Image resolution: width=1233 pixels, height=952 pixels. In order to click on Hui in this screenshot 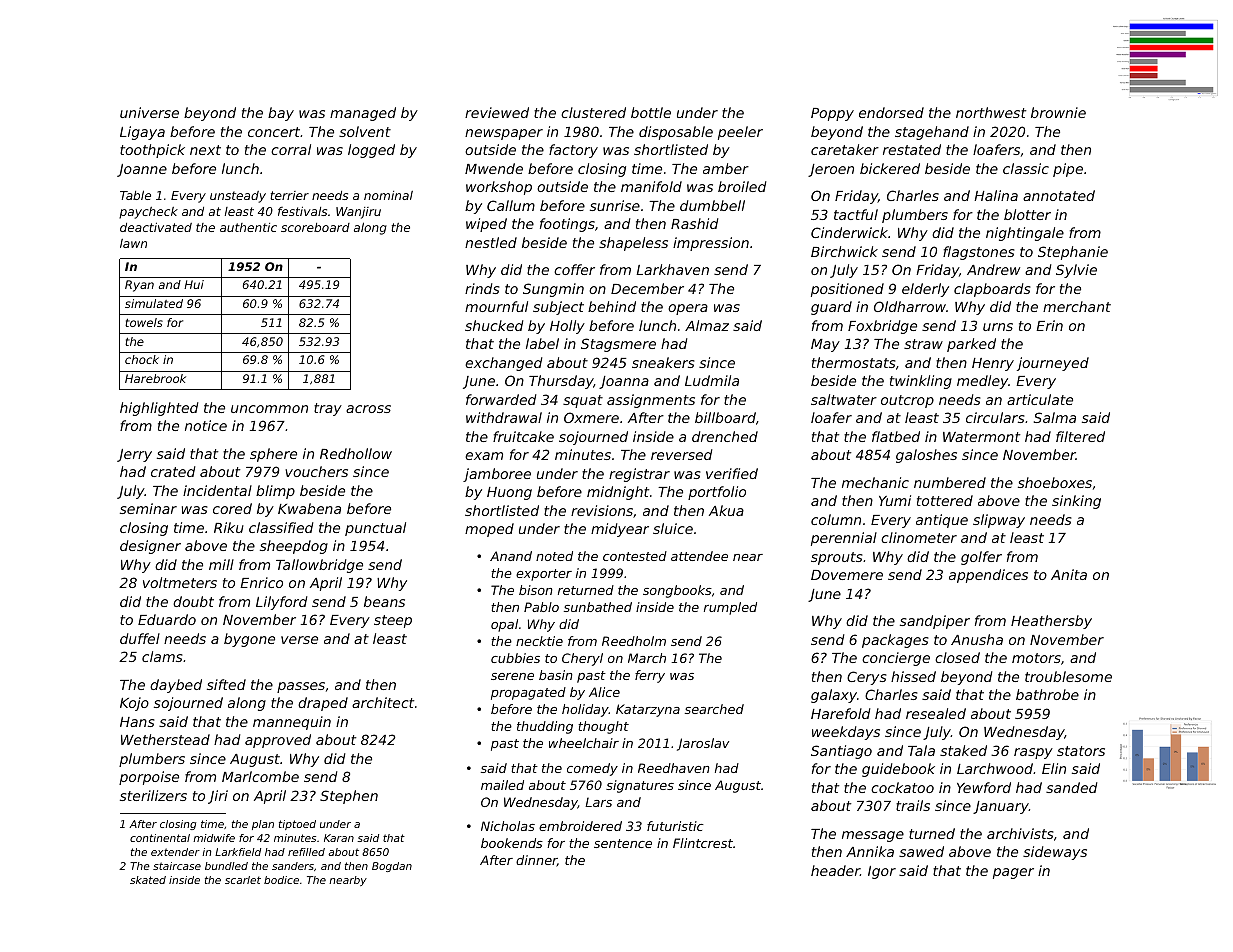, I will do `click(194, 284)`.
